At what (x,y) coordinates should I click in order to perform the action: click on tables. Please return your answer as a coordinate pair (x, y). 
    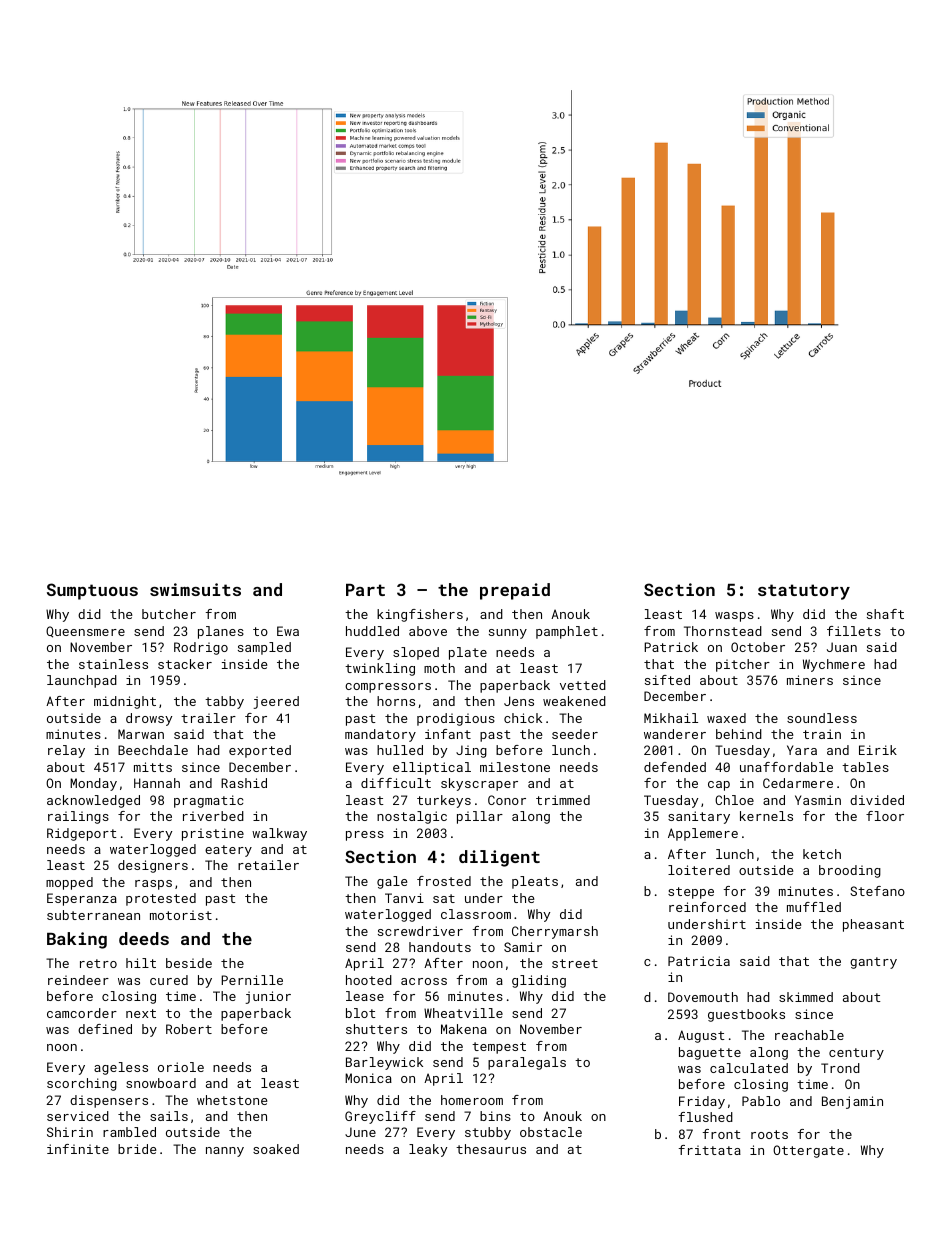
    Looking at the image, I should click on (865, 767).
